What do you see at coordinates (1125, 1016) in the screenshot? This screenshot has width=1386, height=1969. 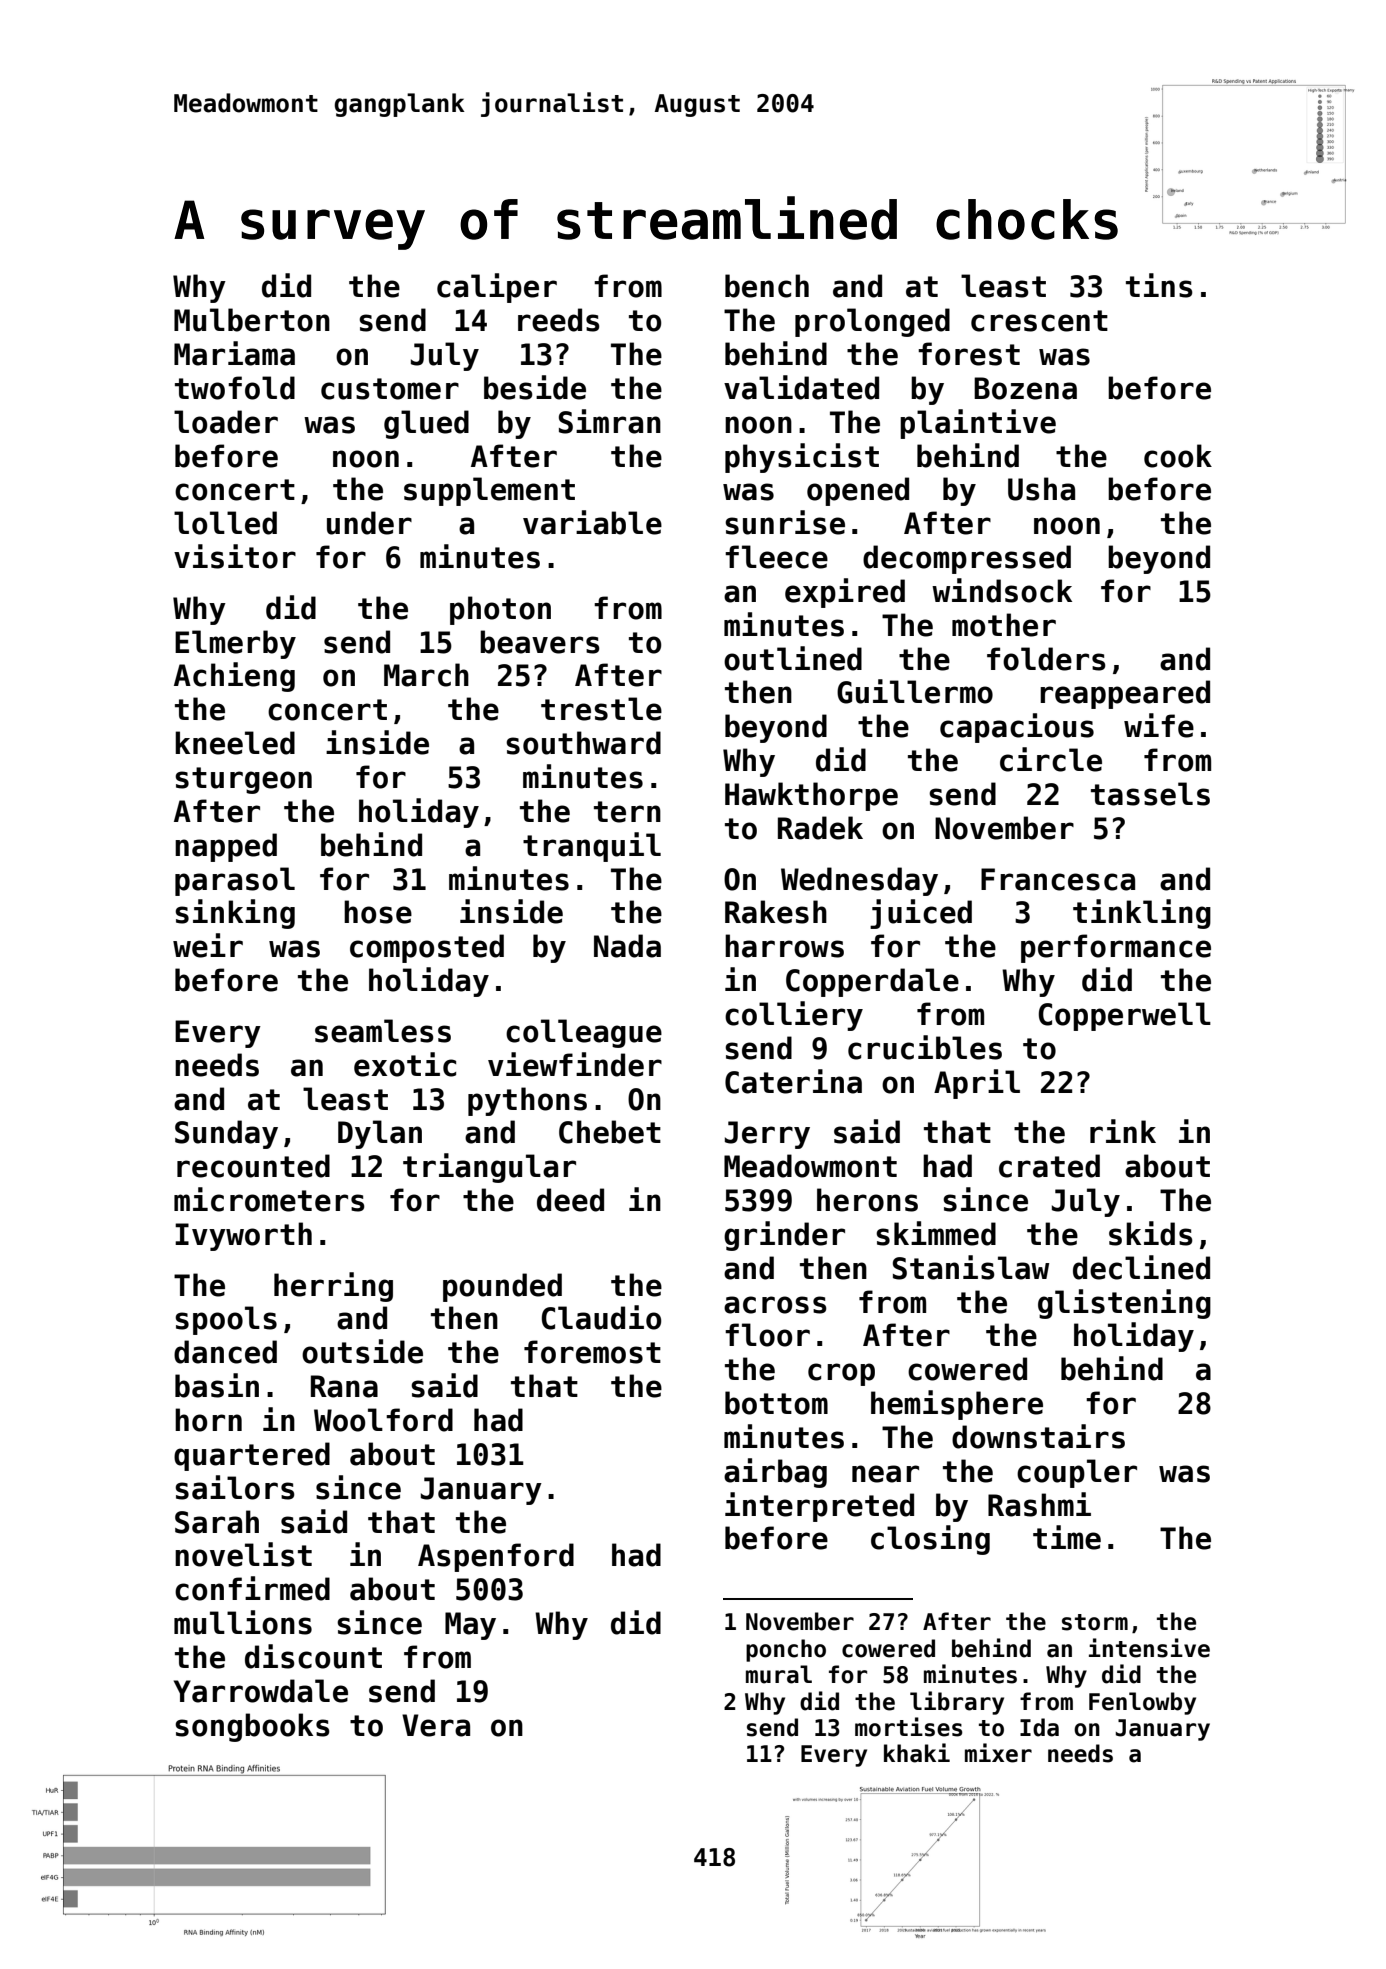 I see `Copperwell` at bounding box center [1125, 1016].
